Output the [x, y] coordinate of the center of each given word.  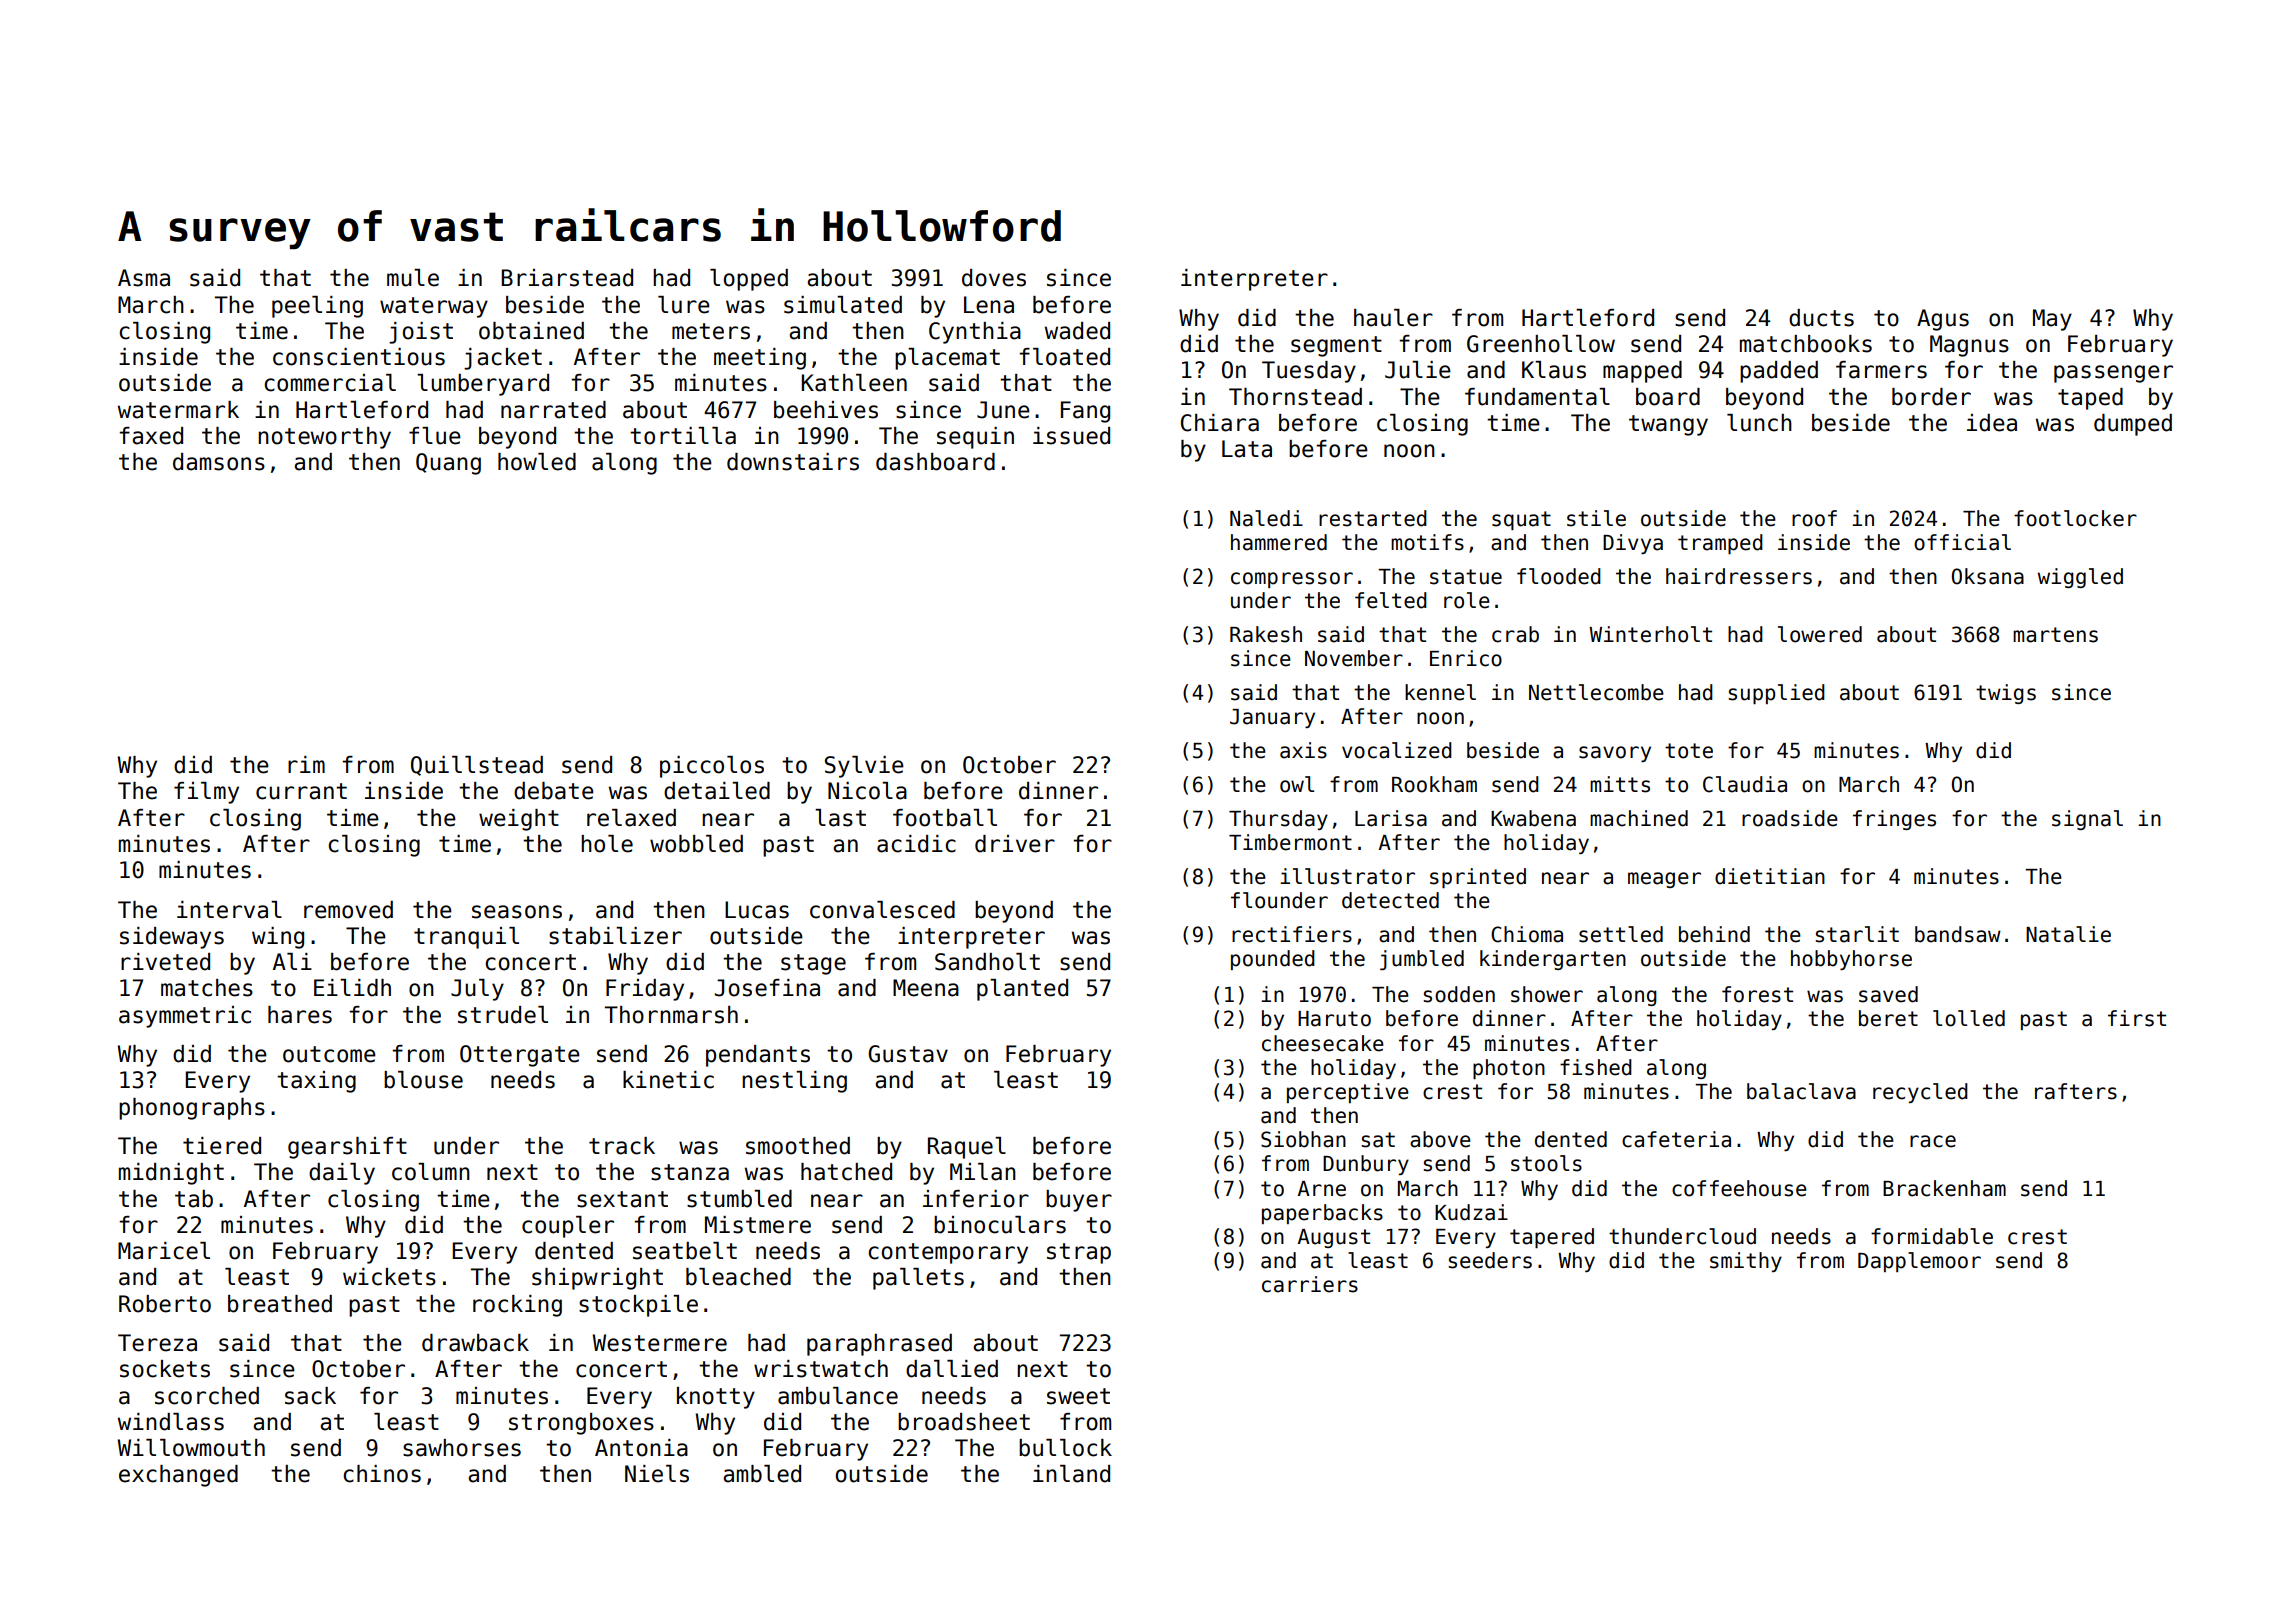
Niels [657, 1474]
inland [1071, 1474]
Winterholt [1650, 634]
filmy [206, 793]
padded [1779, 372]
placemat [947, 359]
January [1272, 718]
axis [1303, 750]
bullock [1065, 1448]
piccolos [712, 767]
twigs [2006, 694]
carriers [1310, 1284]
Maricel [164, 1251]
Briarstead [567, 278]
